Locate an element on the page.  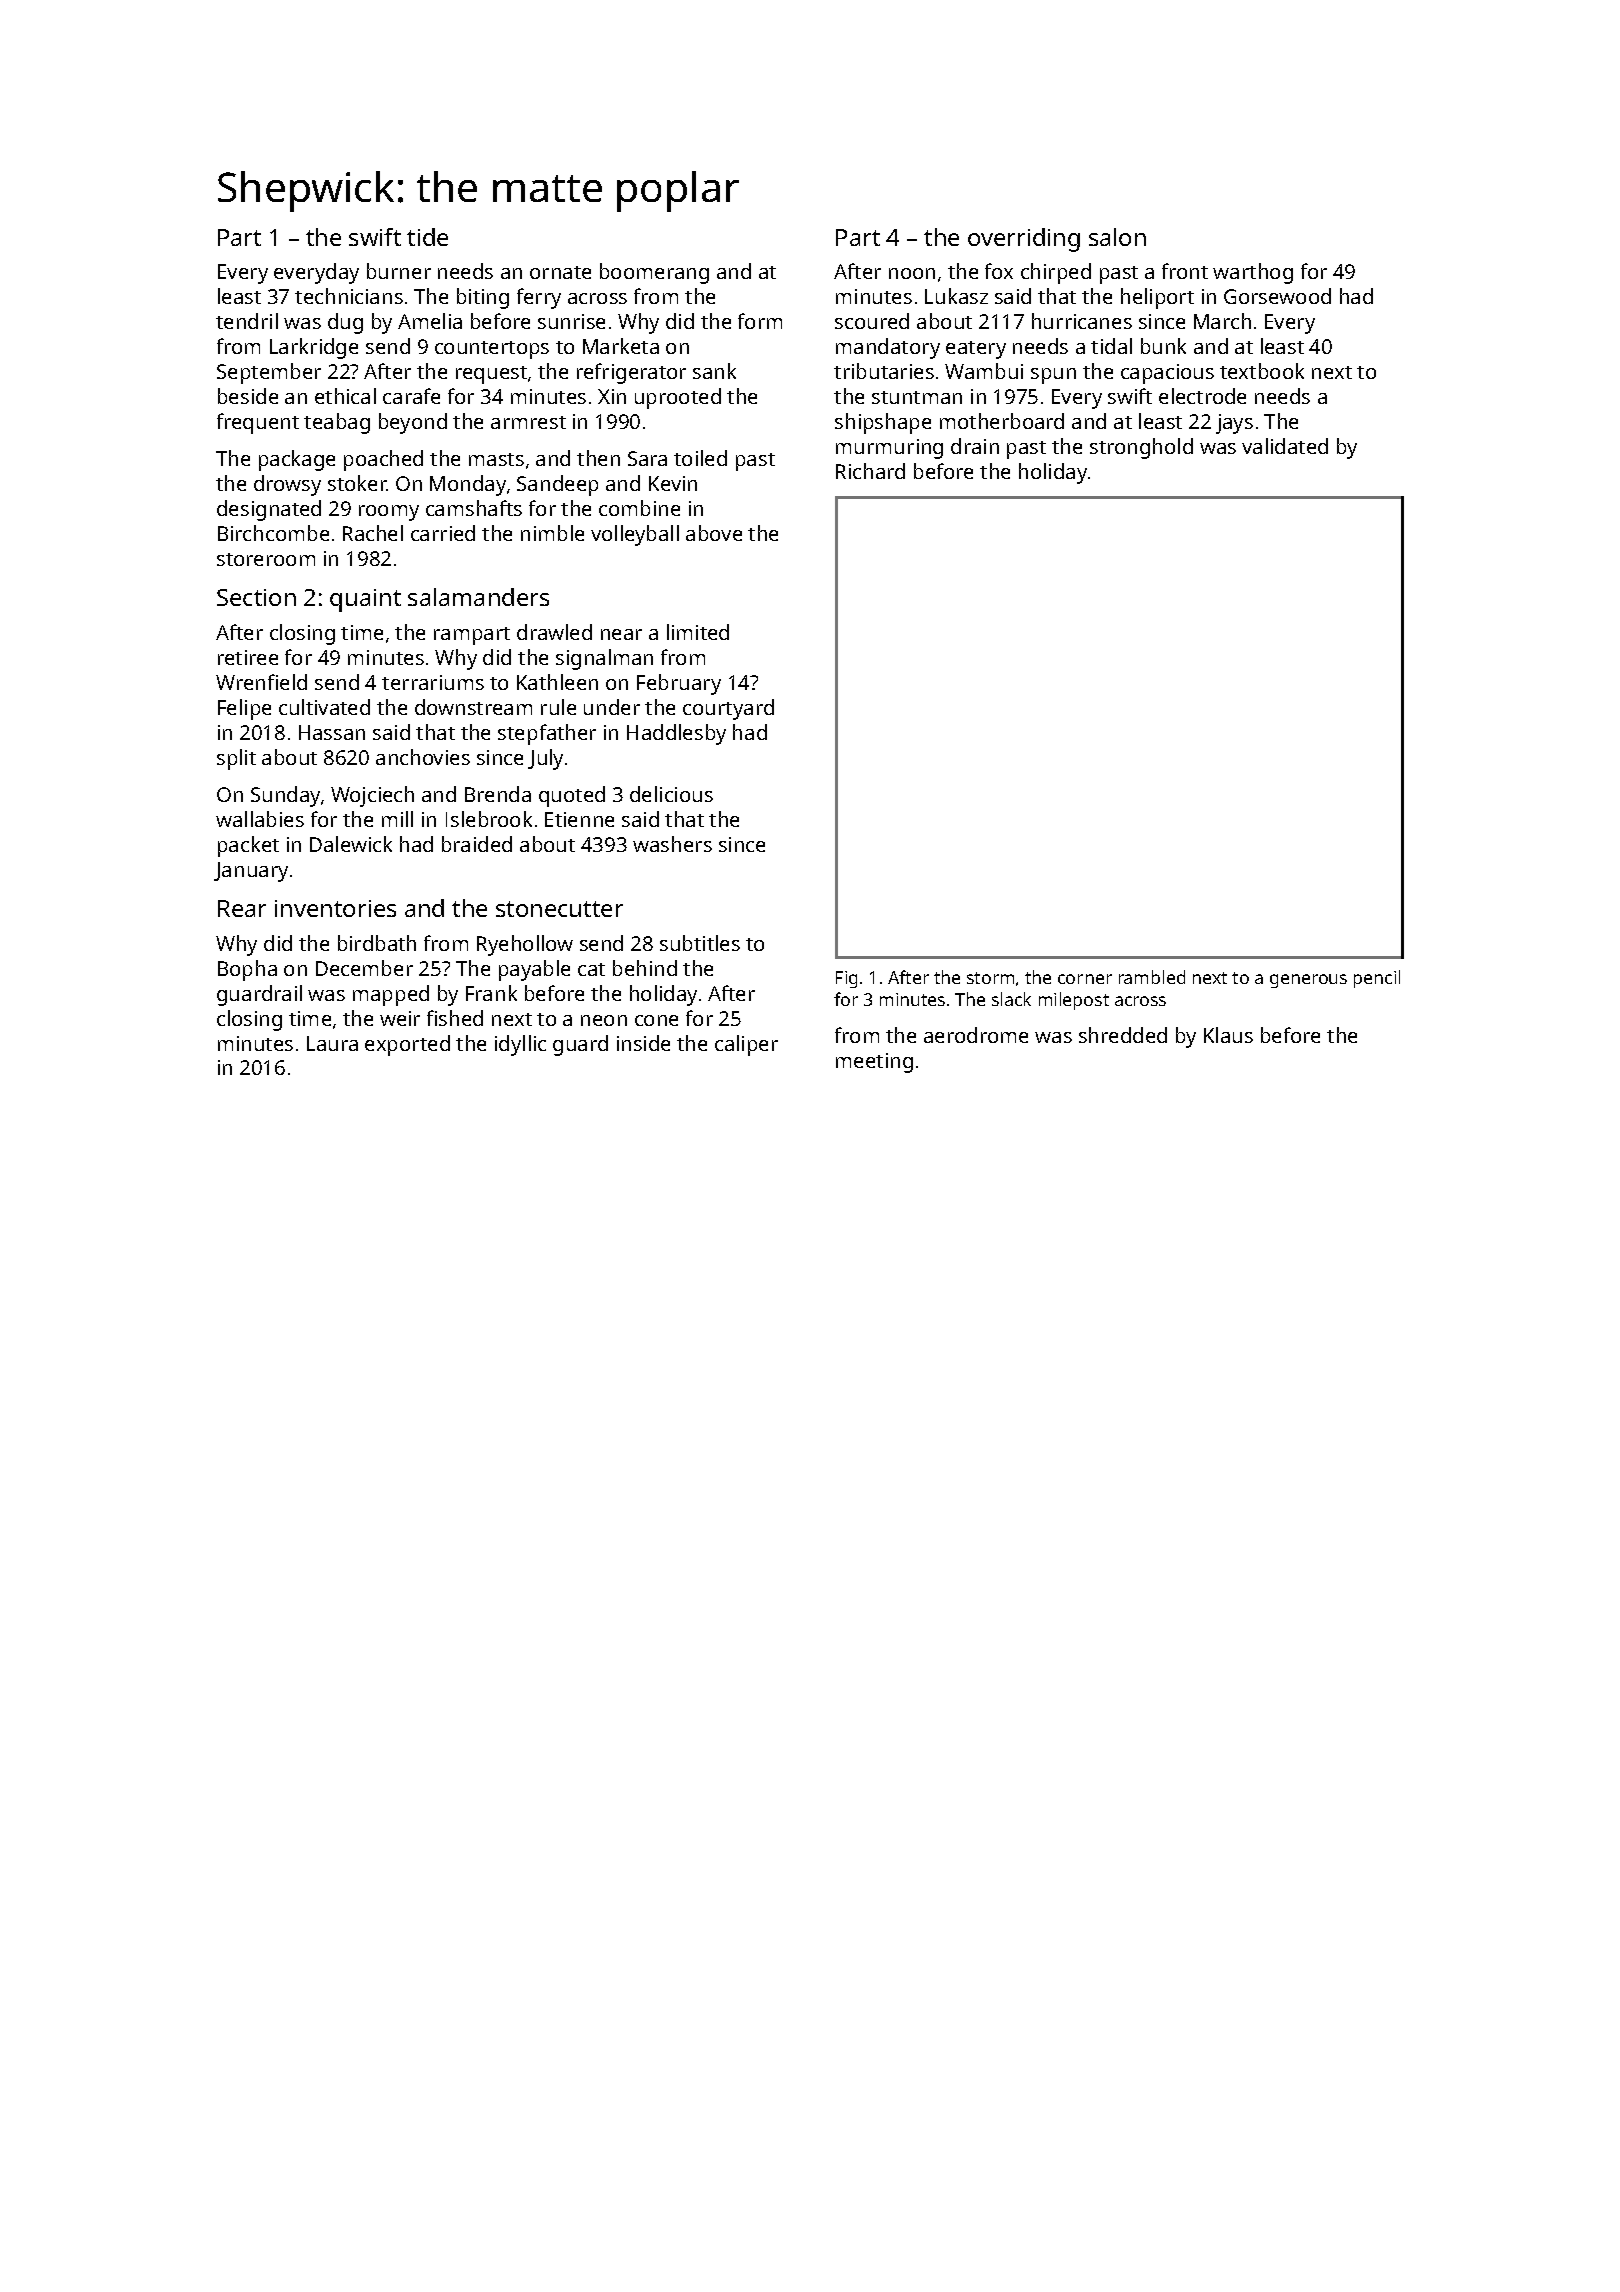
storeroom is located at coordinates (266, 559).
